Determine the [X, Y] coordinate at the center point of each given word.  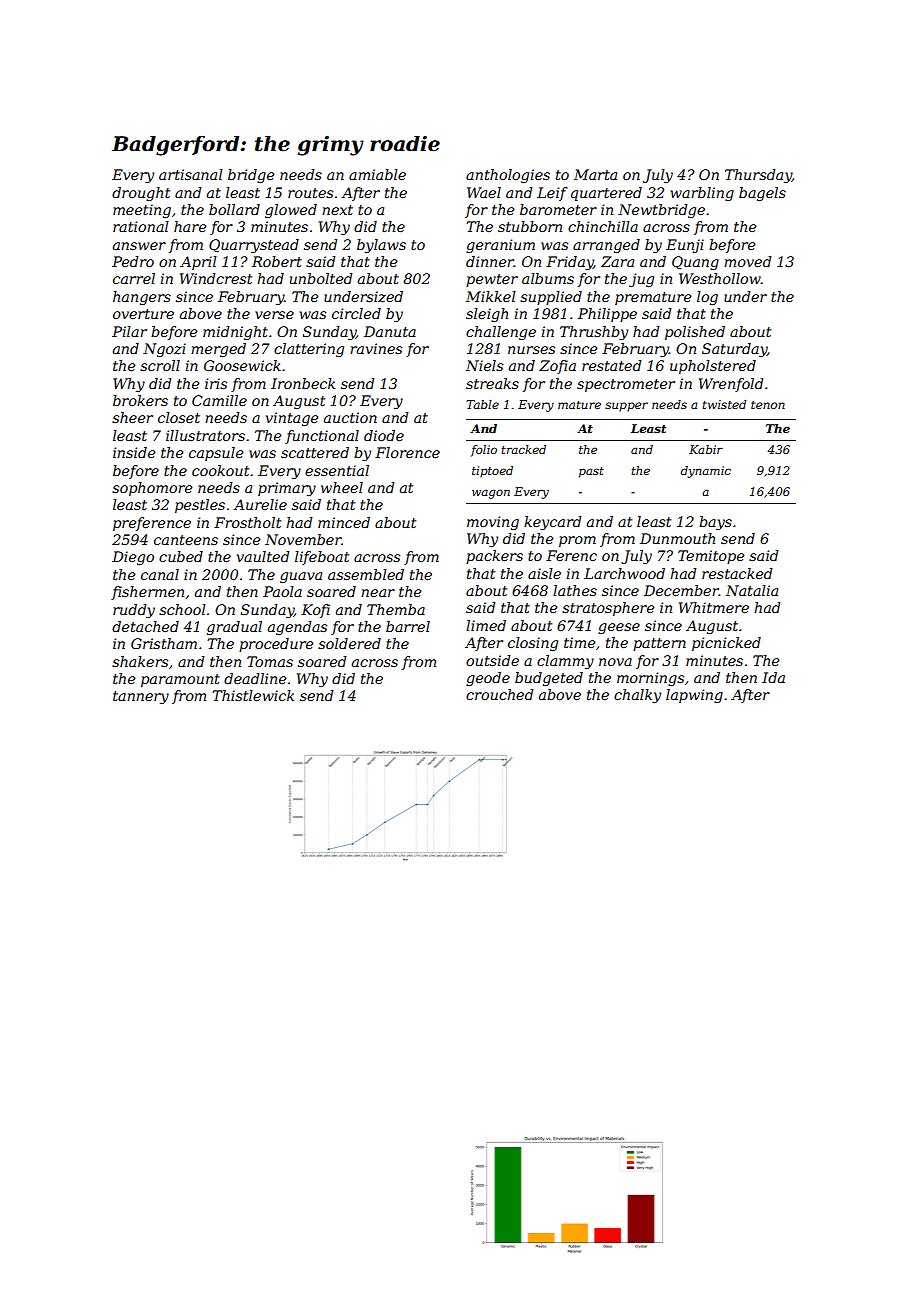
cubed [181, 556]
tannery [141, 697]
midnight [235, 333]
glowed [291, 211]
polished [695, 333]
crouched [499, 694]
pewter [492, 280]
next [337, 210]
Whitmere [714, 607]
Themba [396, 609]
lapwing [694, 696]
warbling [702, 194]
